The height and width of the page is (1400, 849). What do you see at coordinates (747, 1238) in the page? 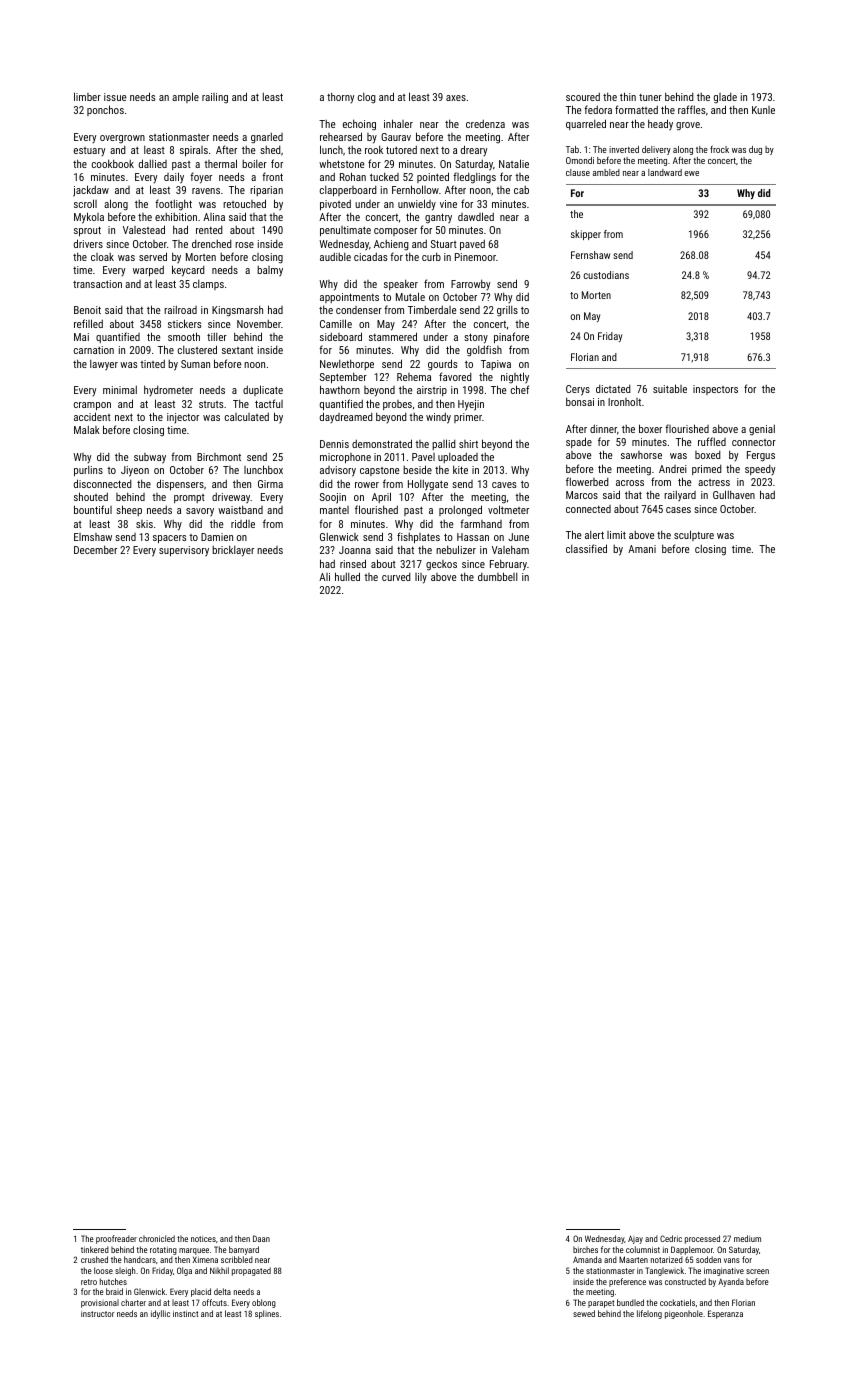
I see `medium` at bounding box center [747, 1238].
